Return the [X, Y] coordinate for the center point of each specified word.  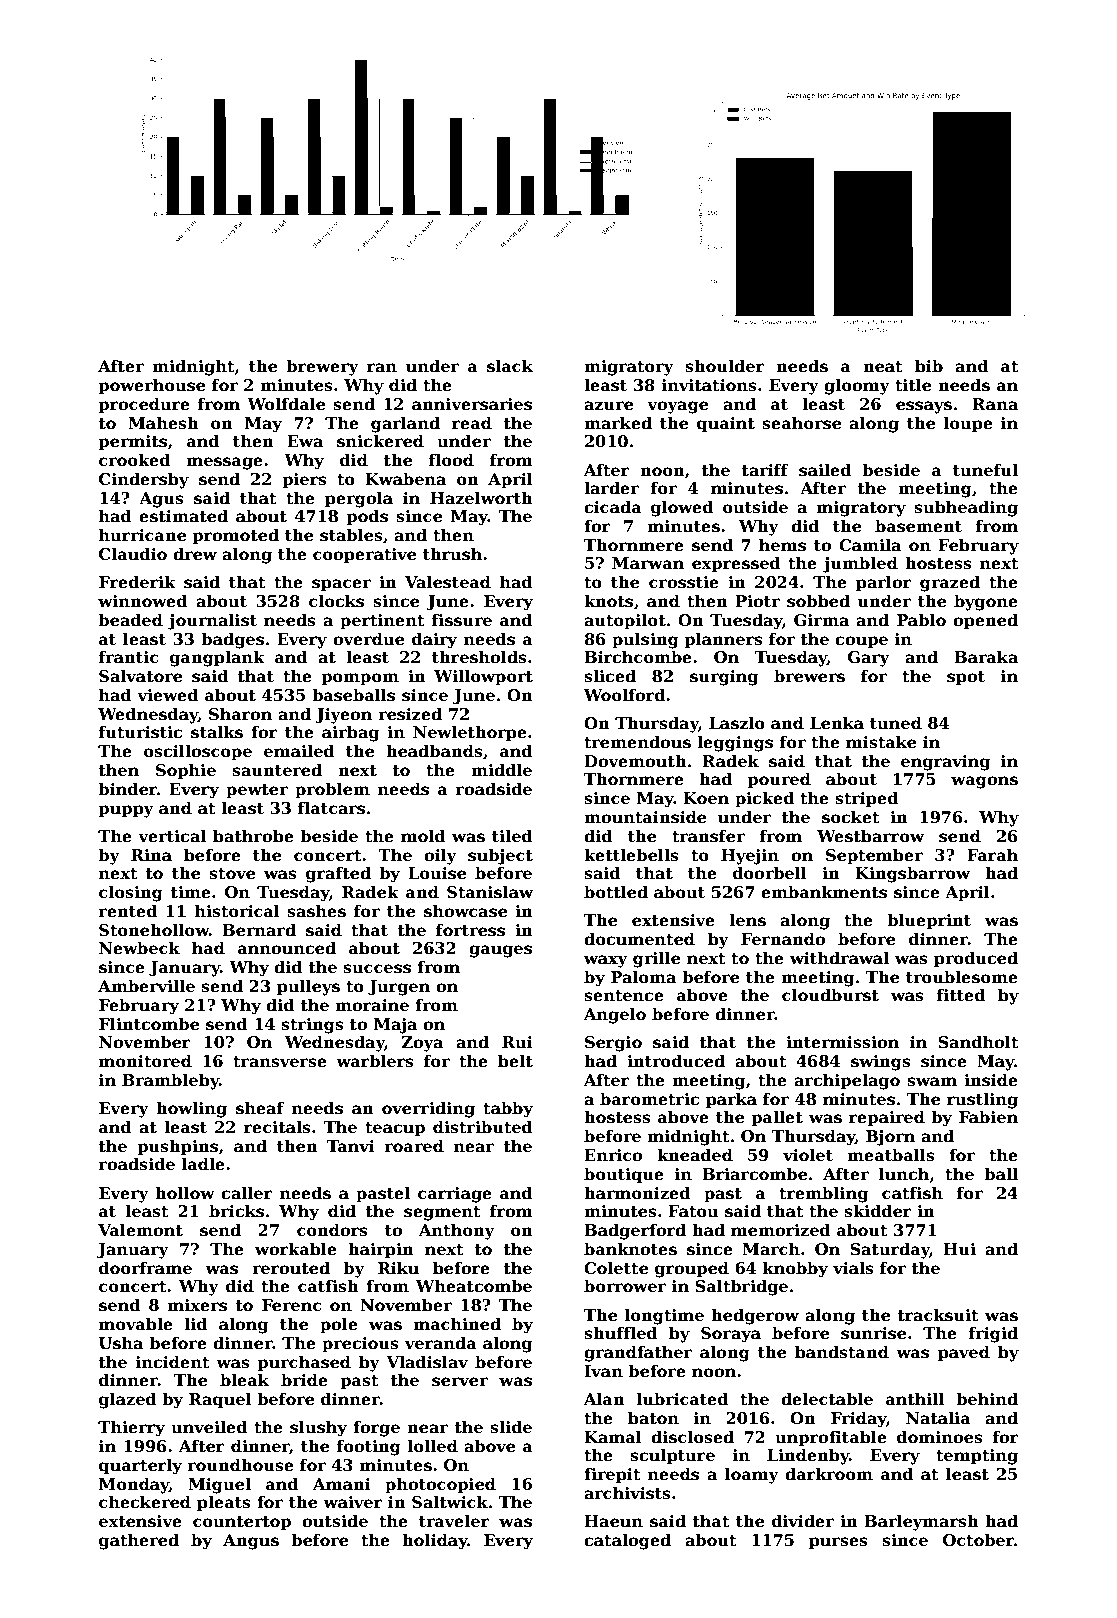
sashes [316, 911]
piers [304, 481]
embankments [824, 892]
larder [611, 488]
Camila [870, 544]
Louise [437, 873]
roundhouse [241, 1465]
